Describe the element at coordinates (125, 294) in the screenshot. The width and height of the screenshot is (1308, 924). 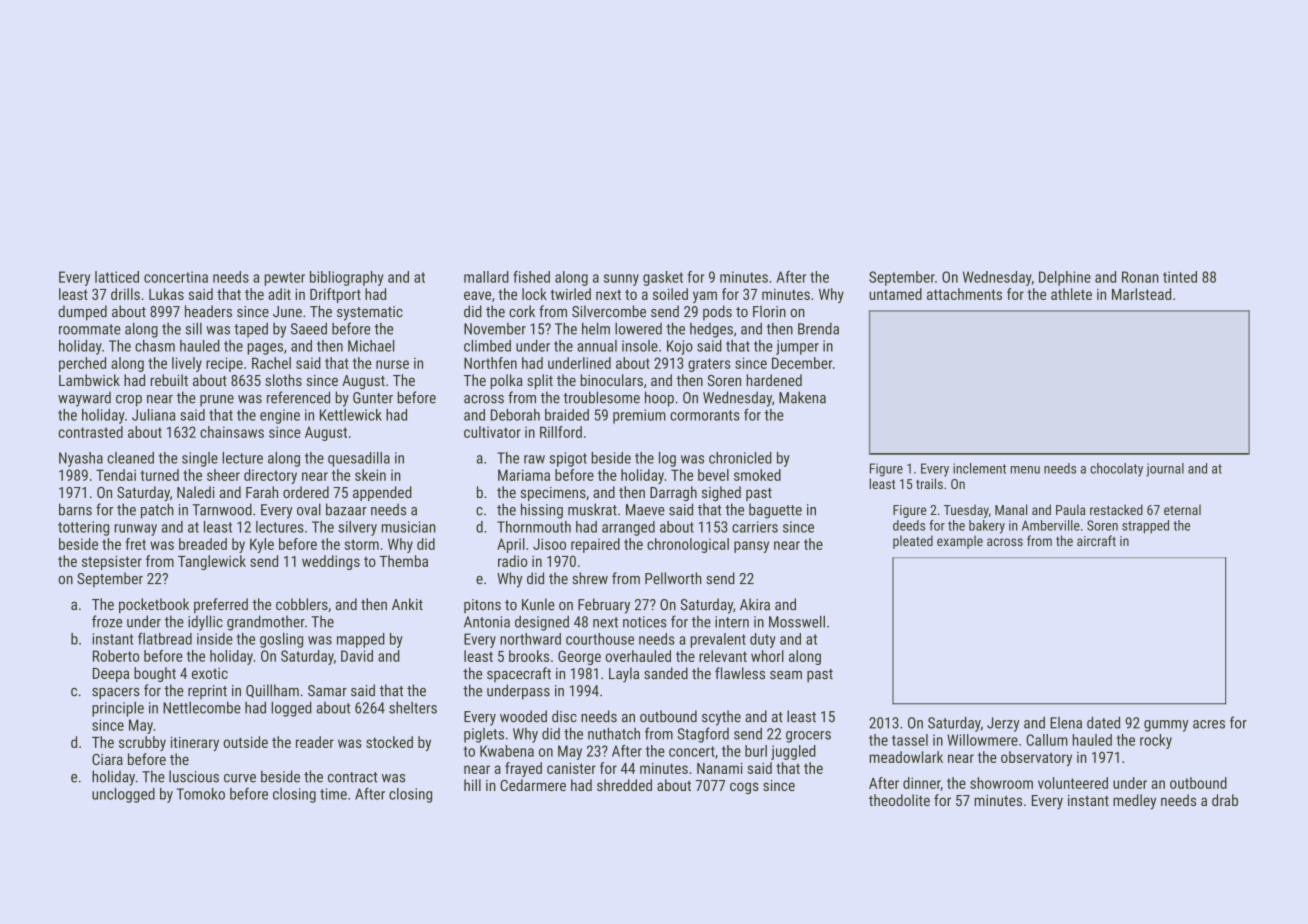
I see `drills` at that location.
